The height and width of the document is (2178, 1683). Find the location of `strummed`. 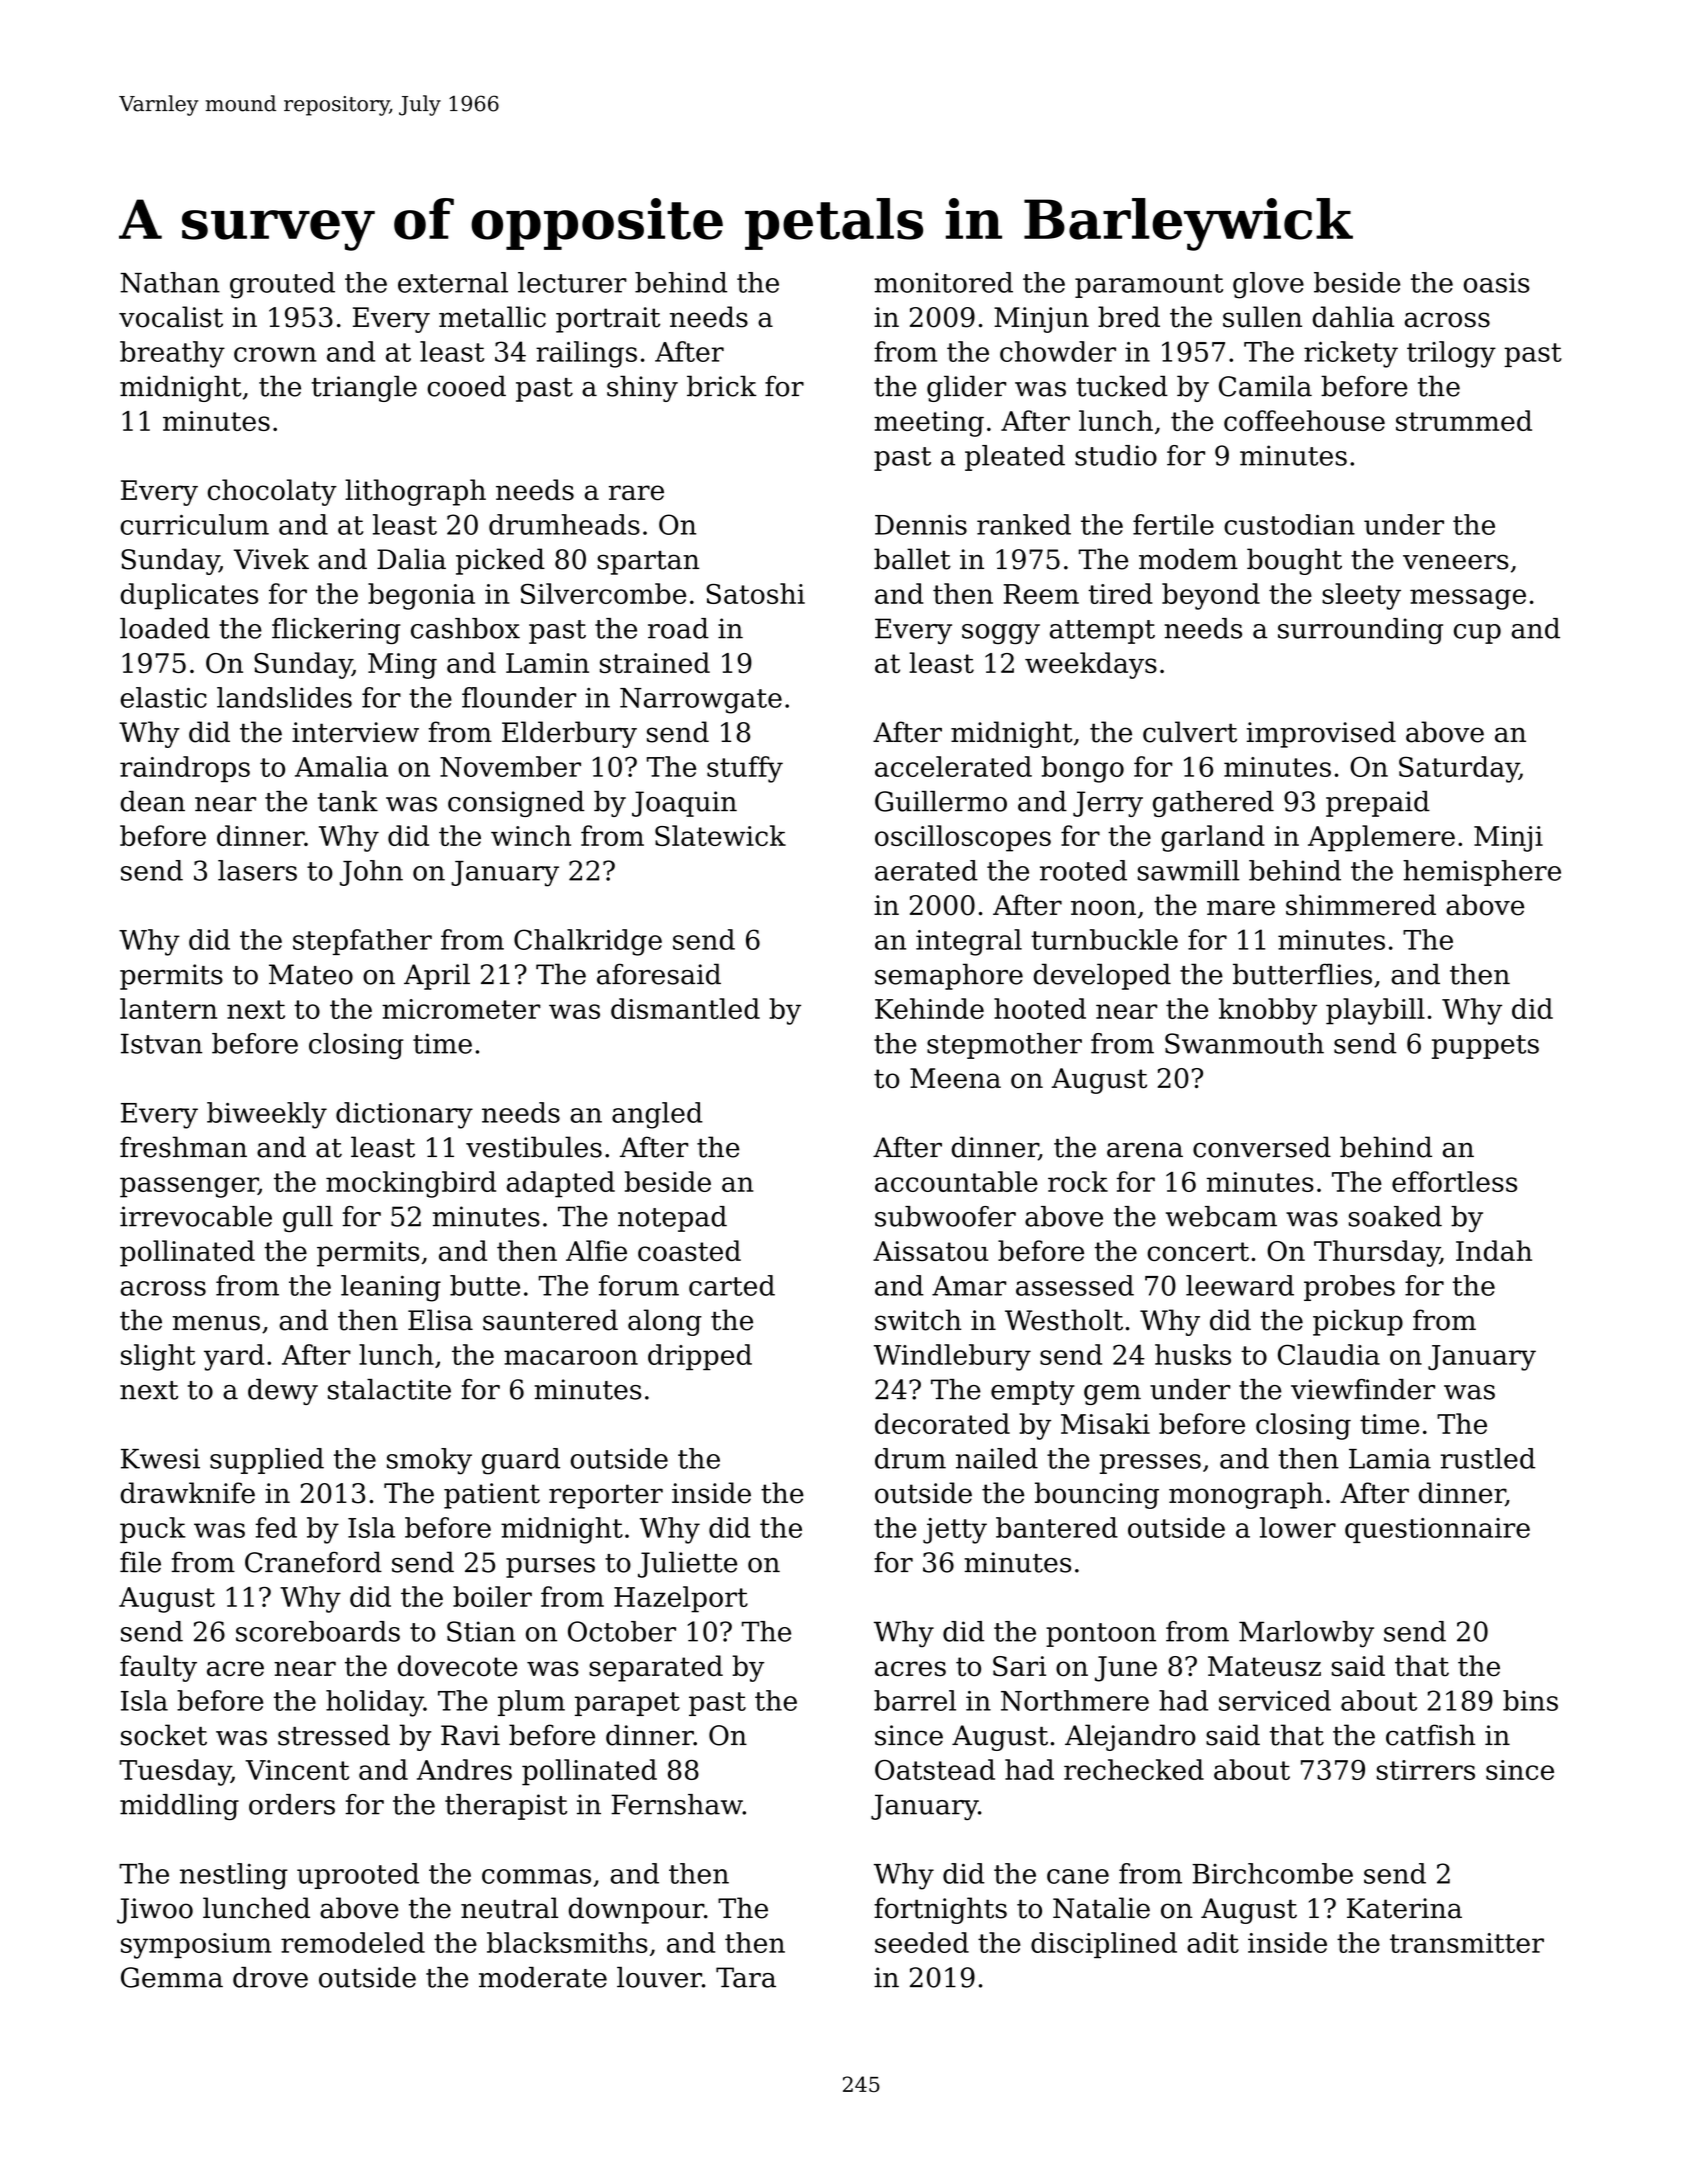

strummed is located at coordinates (1464, 420).
